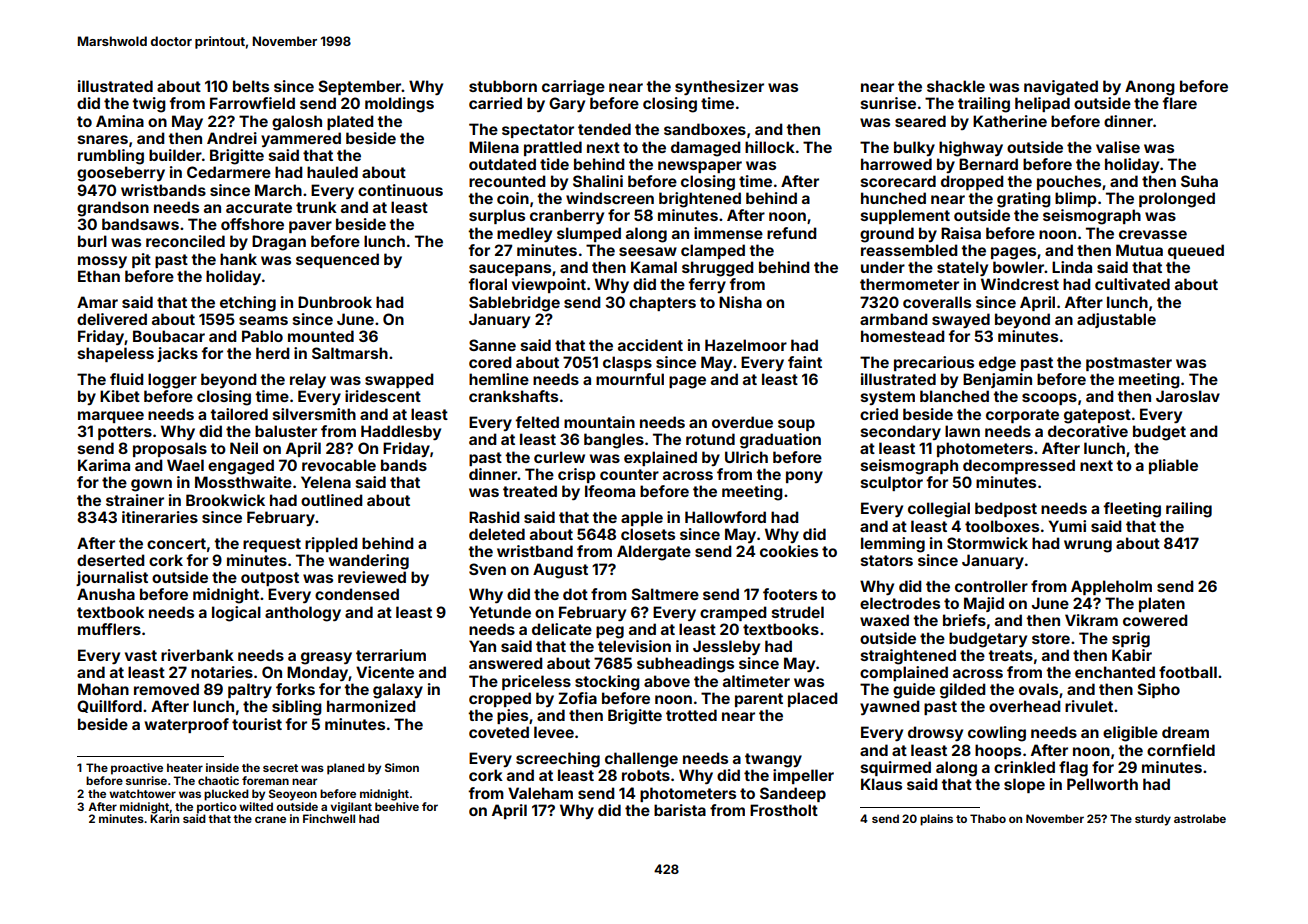 The height and width of the screenshot is (924, 1308). Describe the element at coordinates (665, 594) in the screenshot. I see `Saltmere` at that location.
